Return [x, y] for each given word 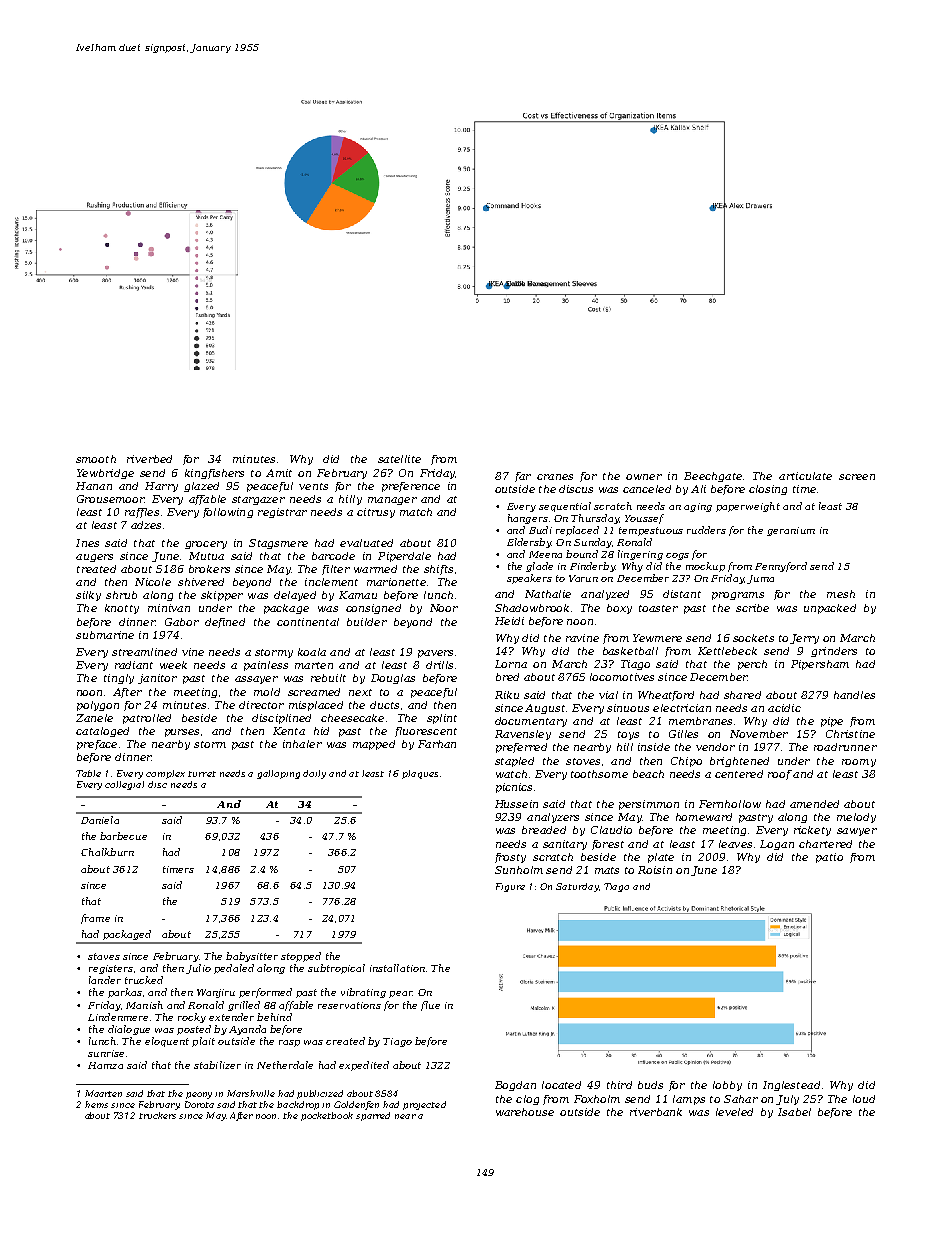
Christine [850, 734]
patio [829, 858]
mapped [374, 745]
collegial [124, 785]
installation [397, 968]
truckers [157, 1115]
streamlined [144, 652]
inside [654, 747]
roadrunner [845, 747]
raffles [142, 513]
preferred [521, 748]
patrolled [147, 719]
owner [644, 477]
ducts [384, 705]
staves [104, 956]
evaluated [366, 543]
